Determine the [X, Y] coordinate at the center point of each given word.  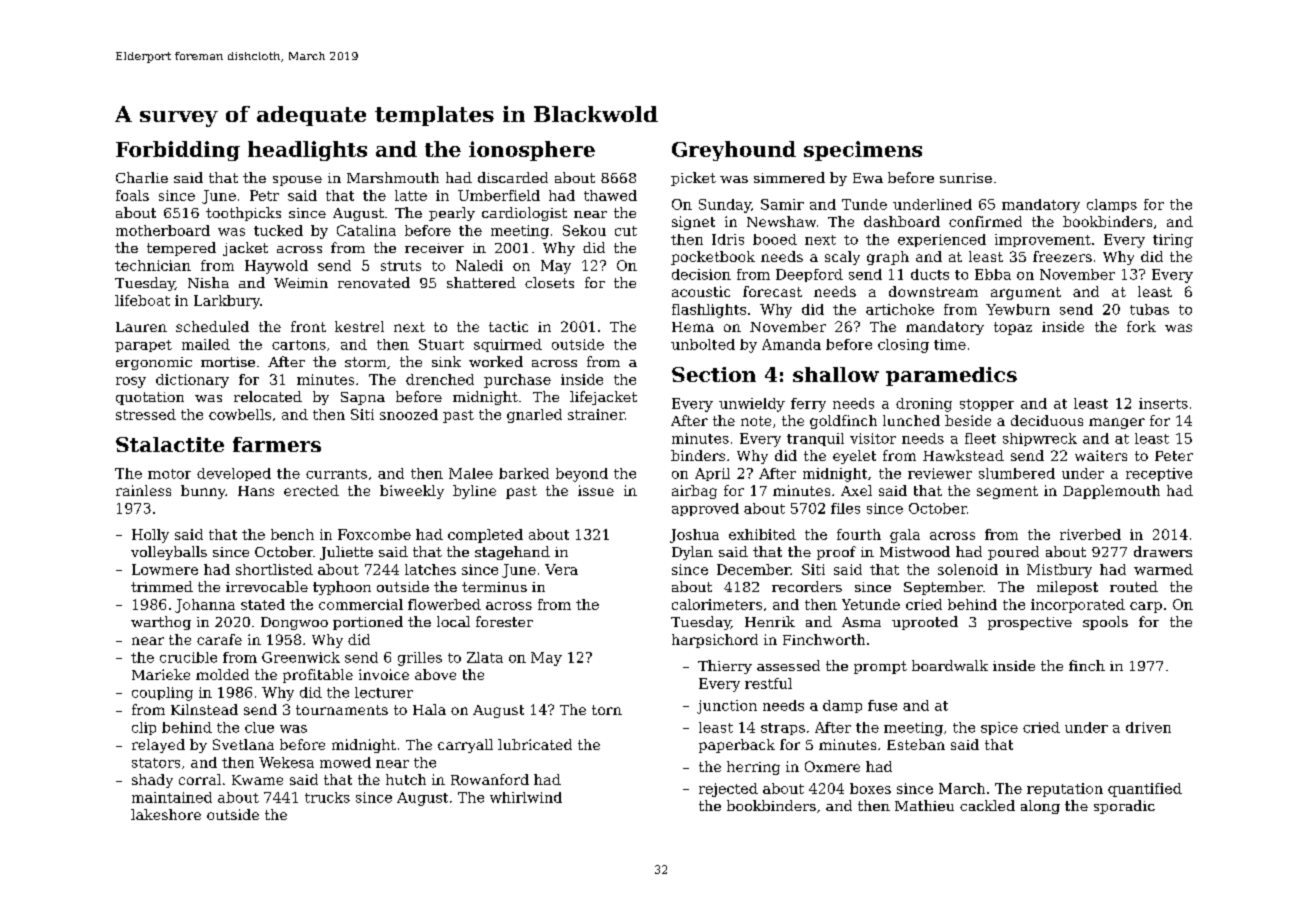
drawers [1163, 551]
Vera [561, 569]
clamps [1112, 205]
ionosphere [532, 151]
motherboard [163, 230]
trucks [327, 797]
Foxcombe [374, 534]
